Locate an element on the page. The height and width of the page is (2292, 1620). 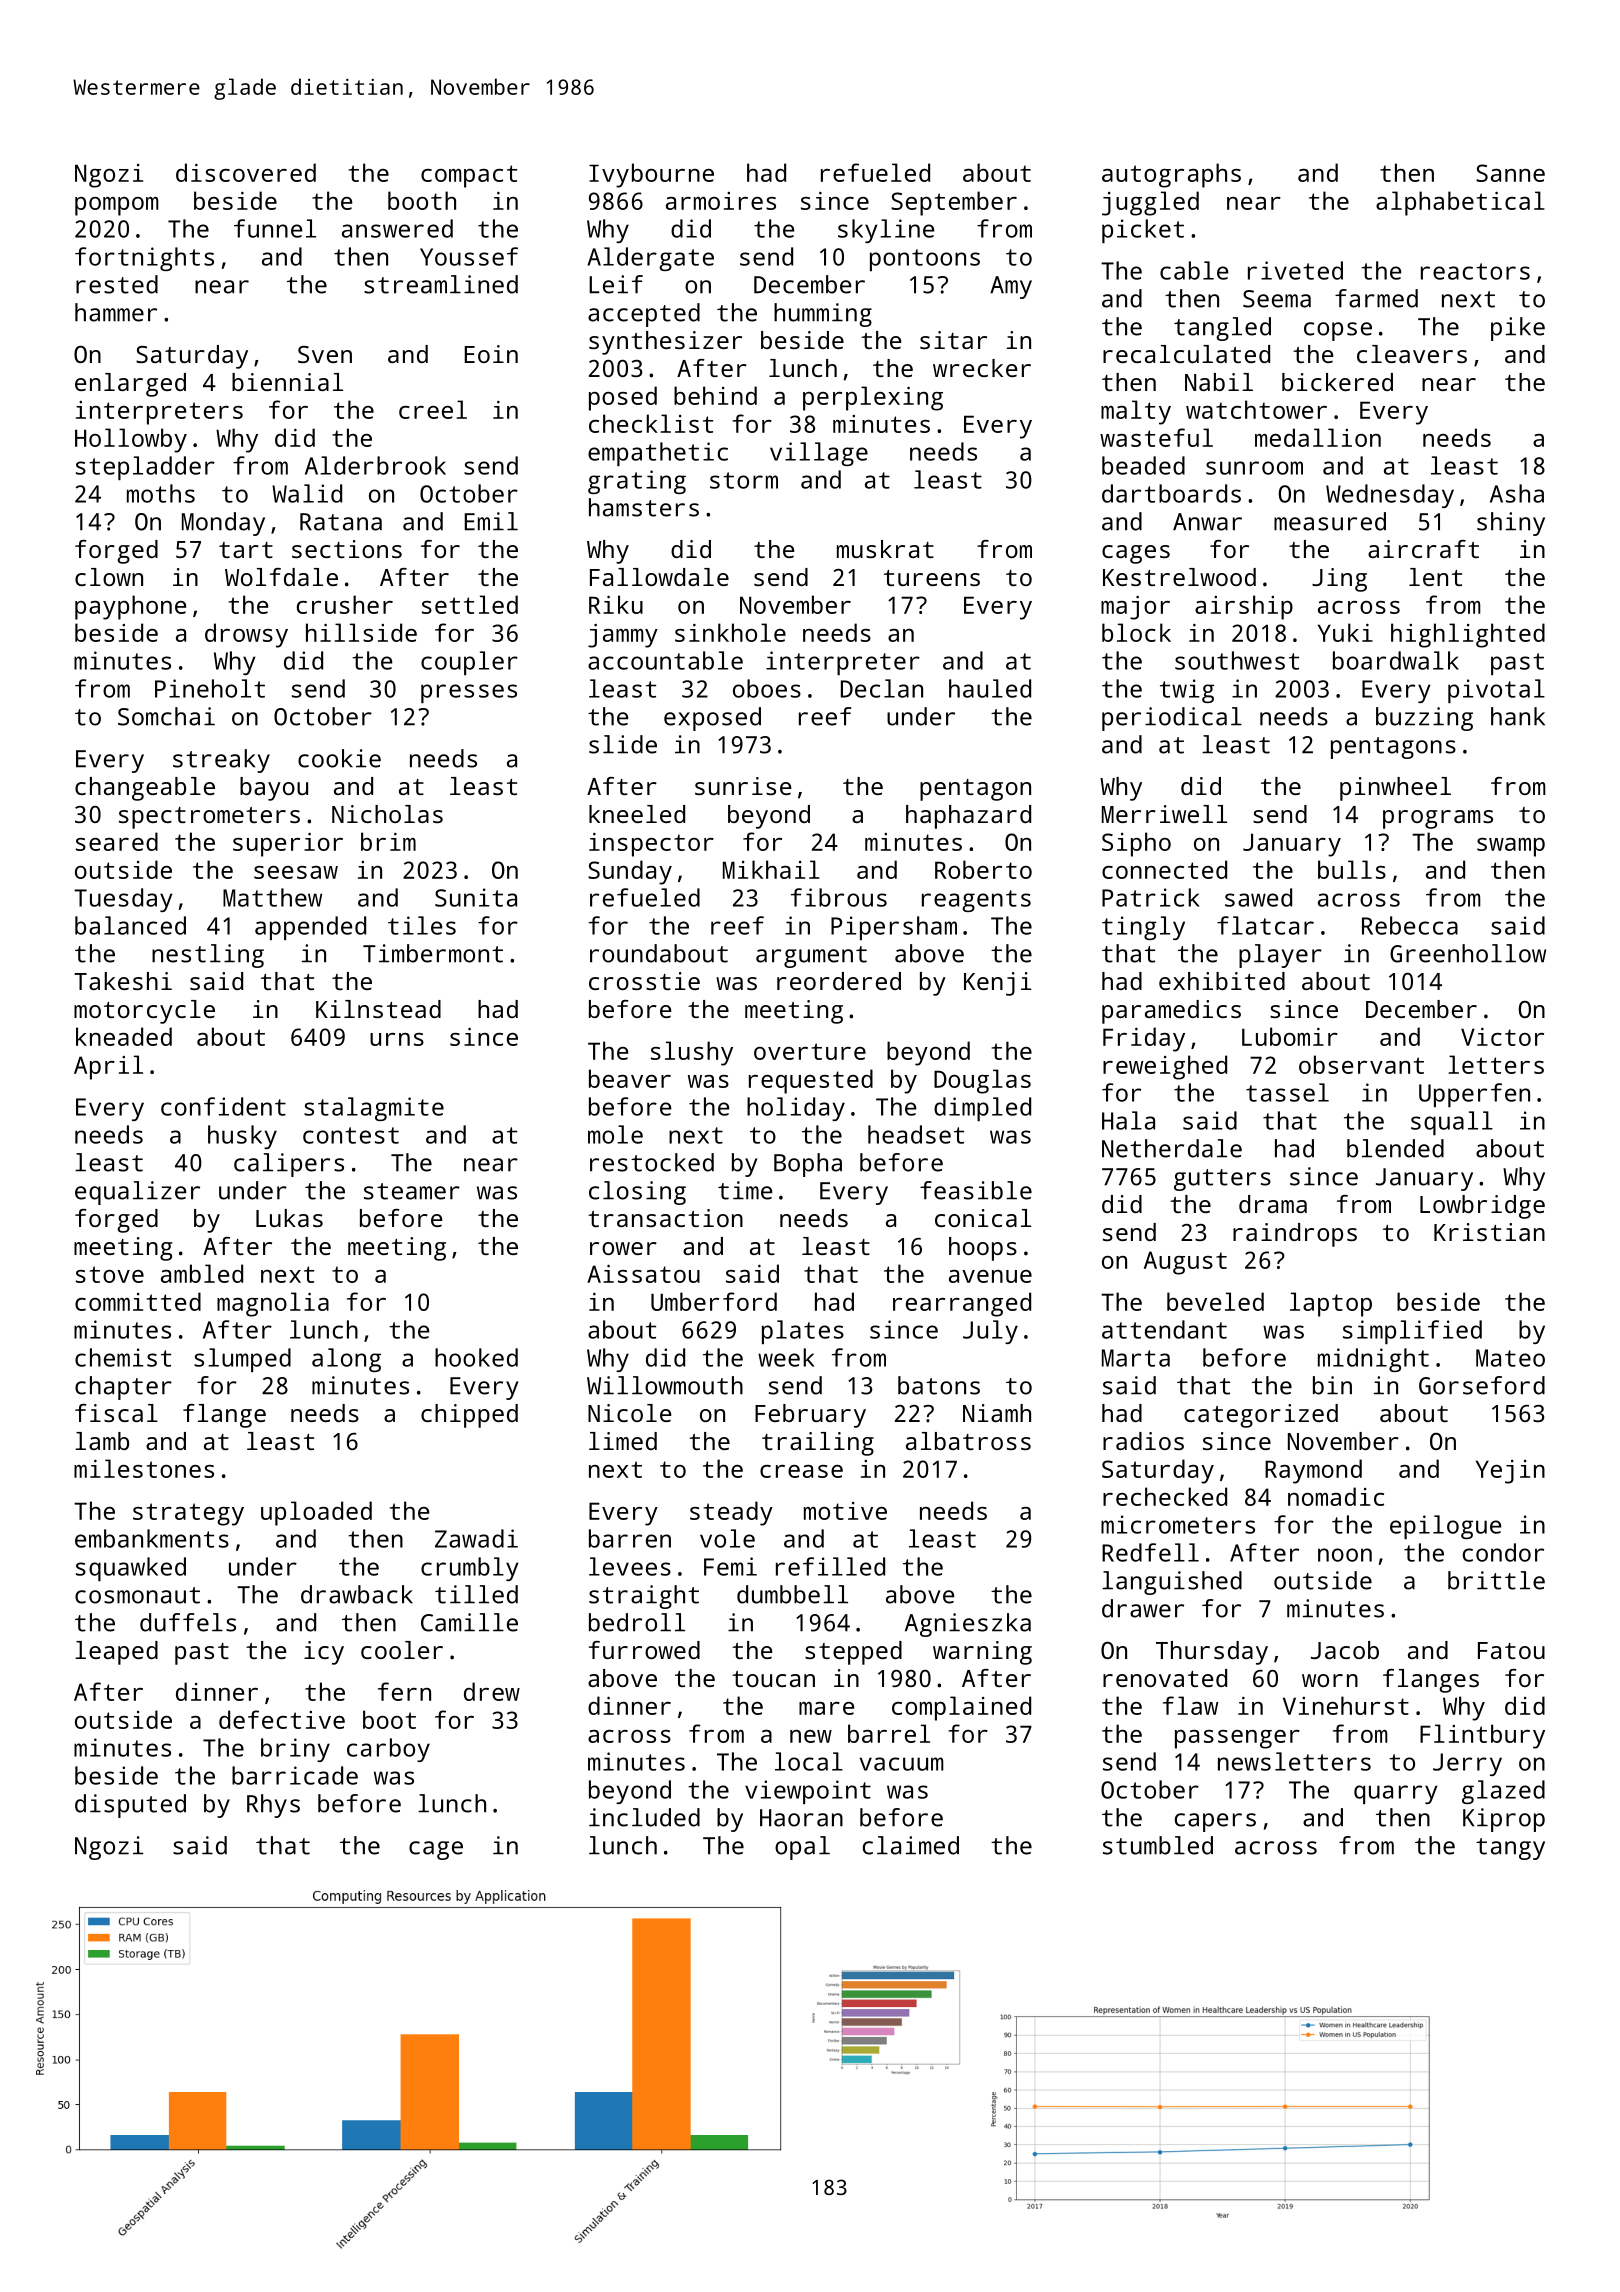
stalagmite is located at coordinates (374, 1109).
